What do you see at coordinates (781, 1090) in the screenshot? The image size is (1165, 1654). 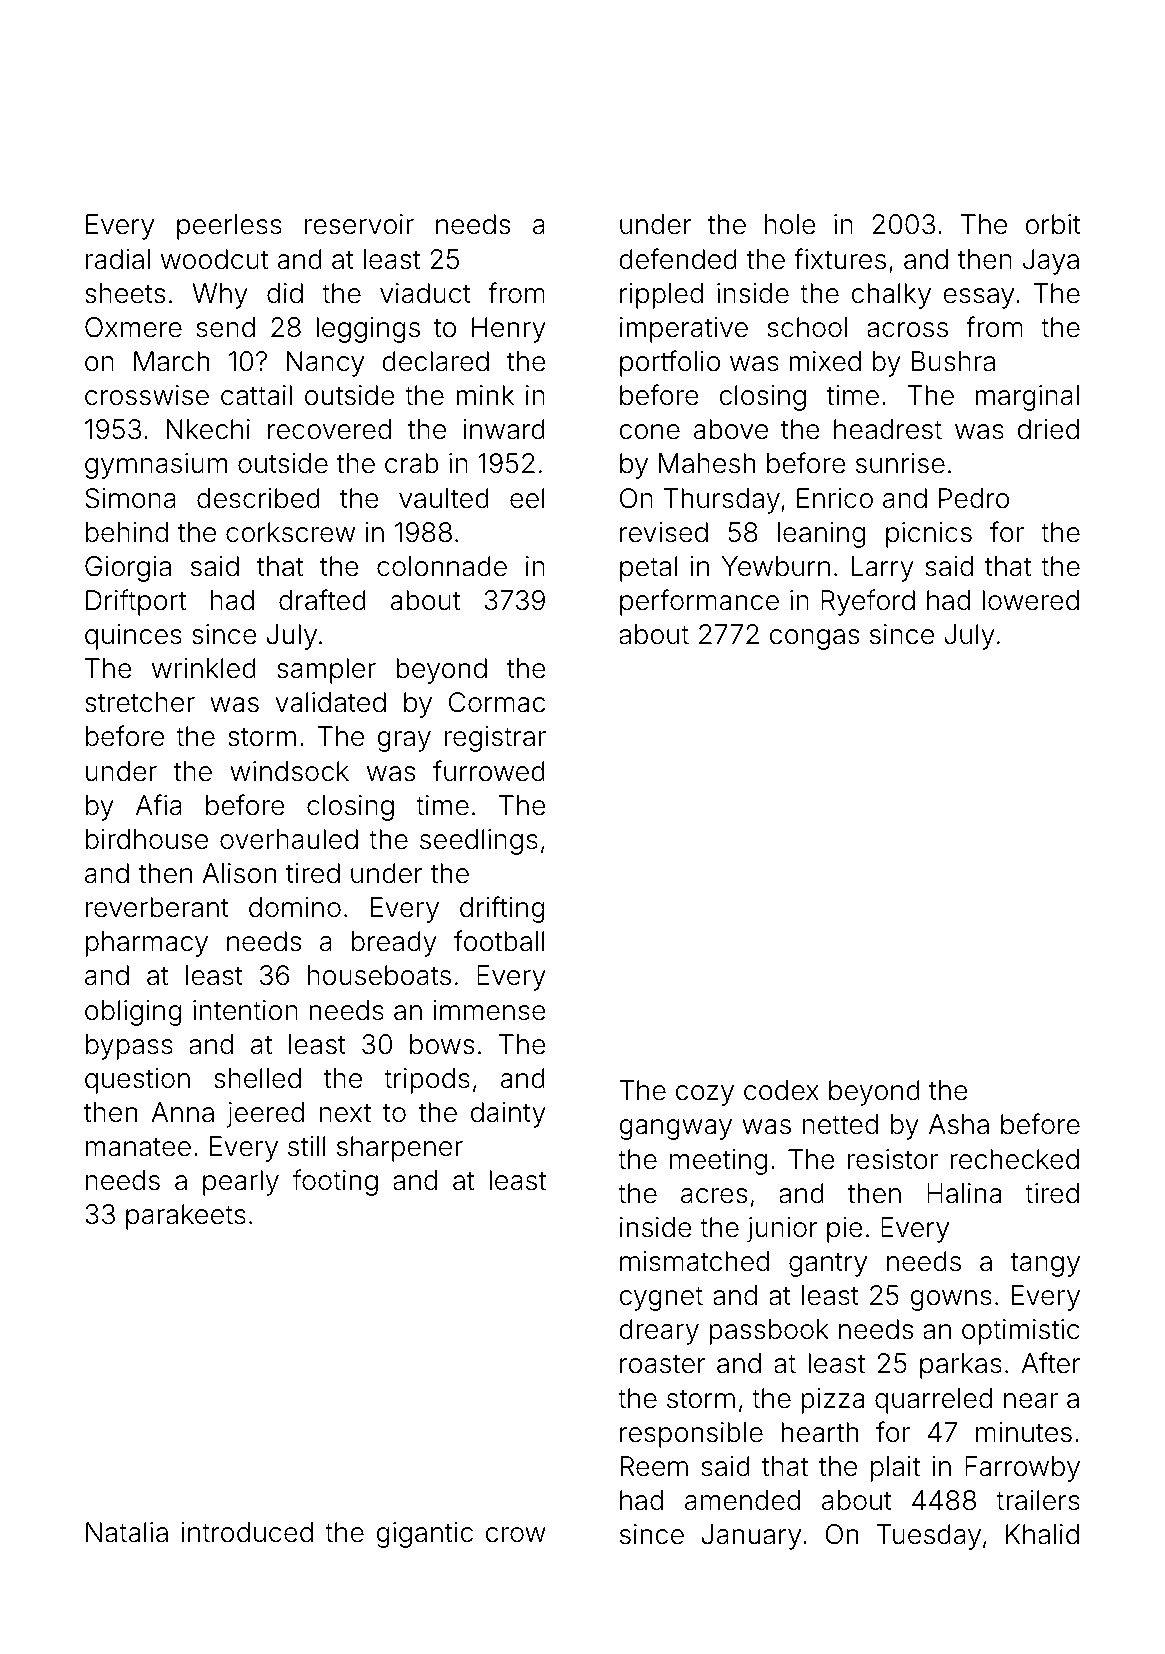 I see `codex` at bounding box center [781, 1090].
